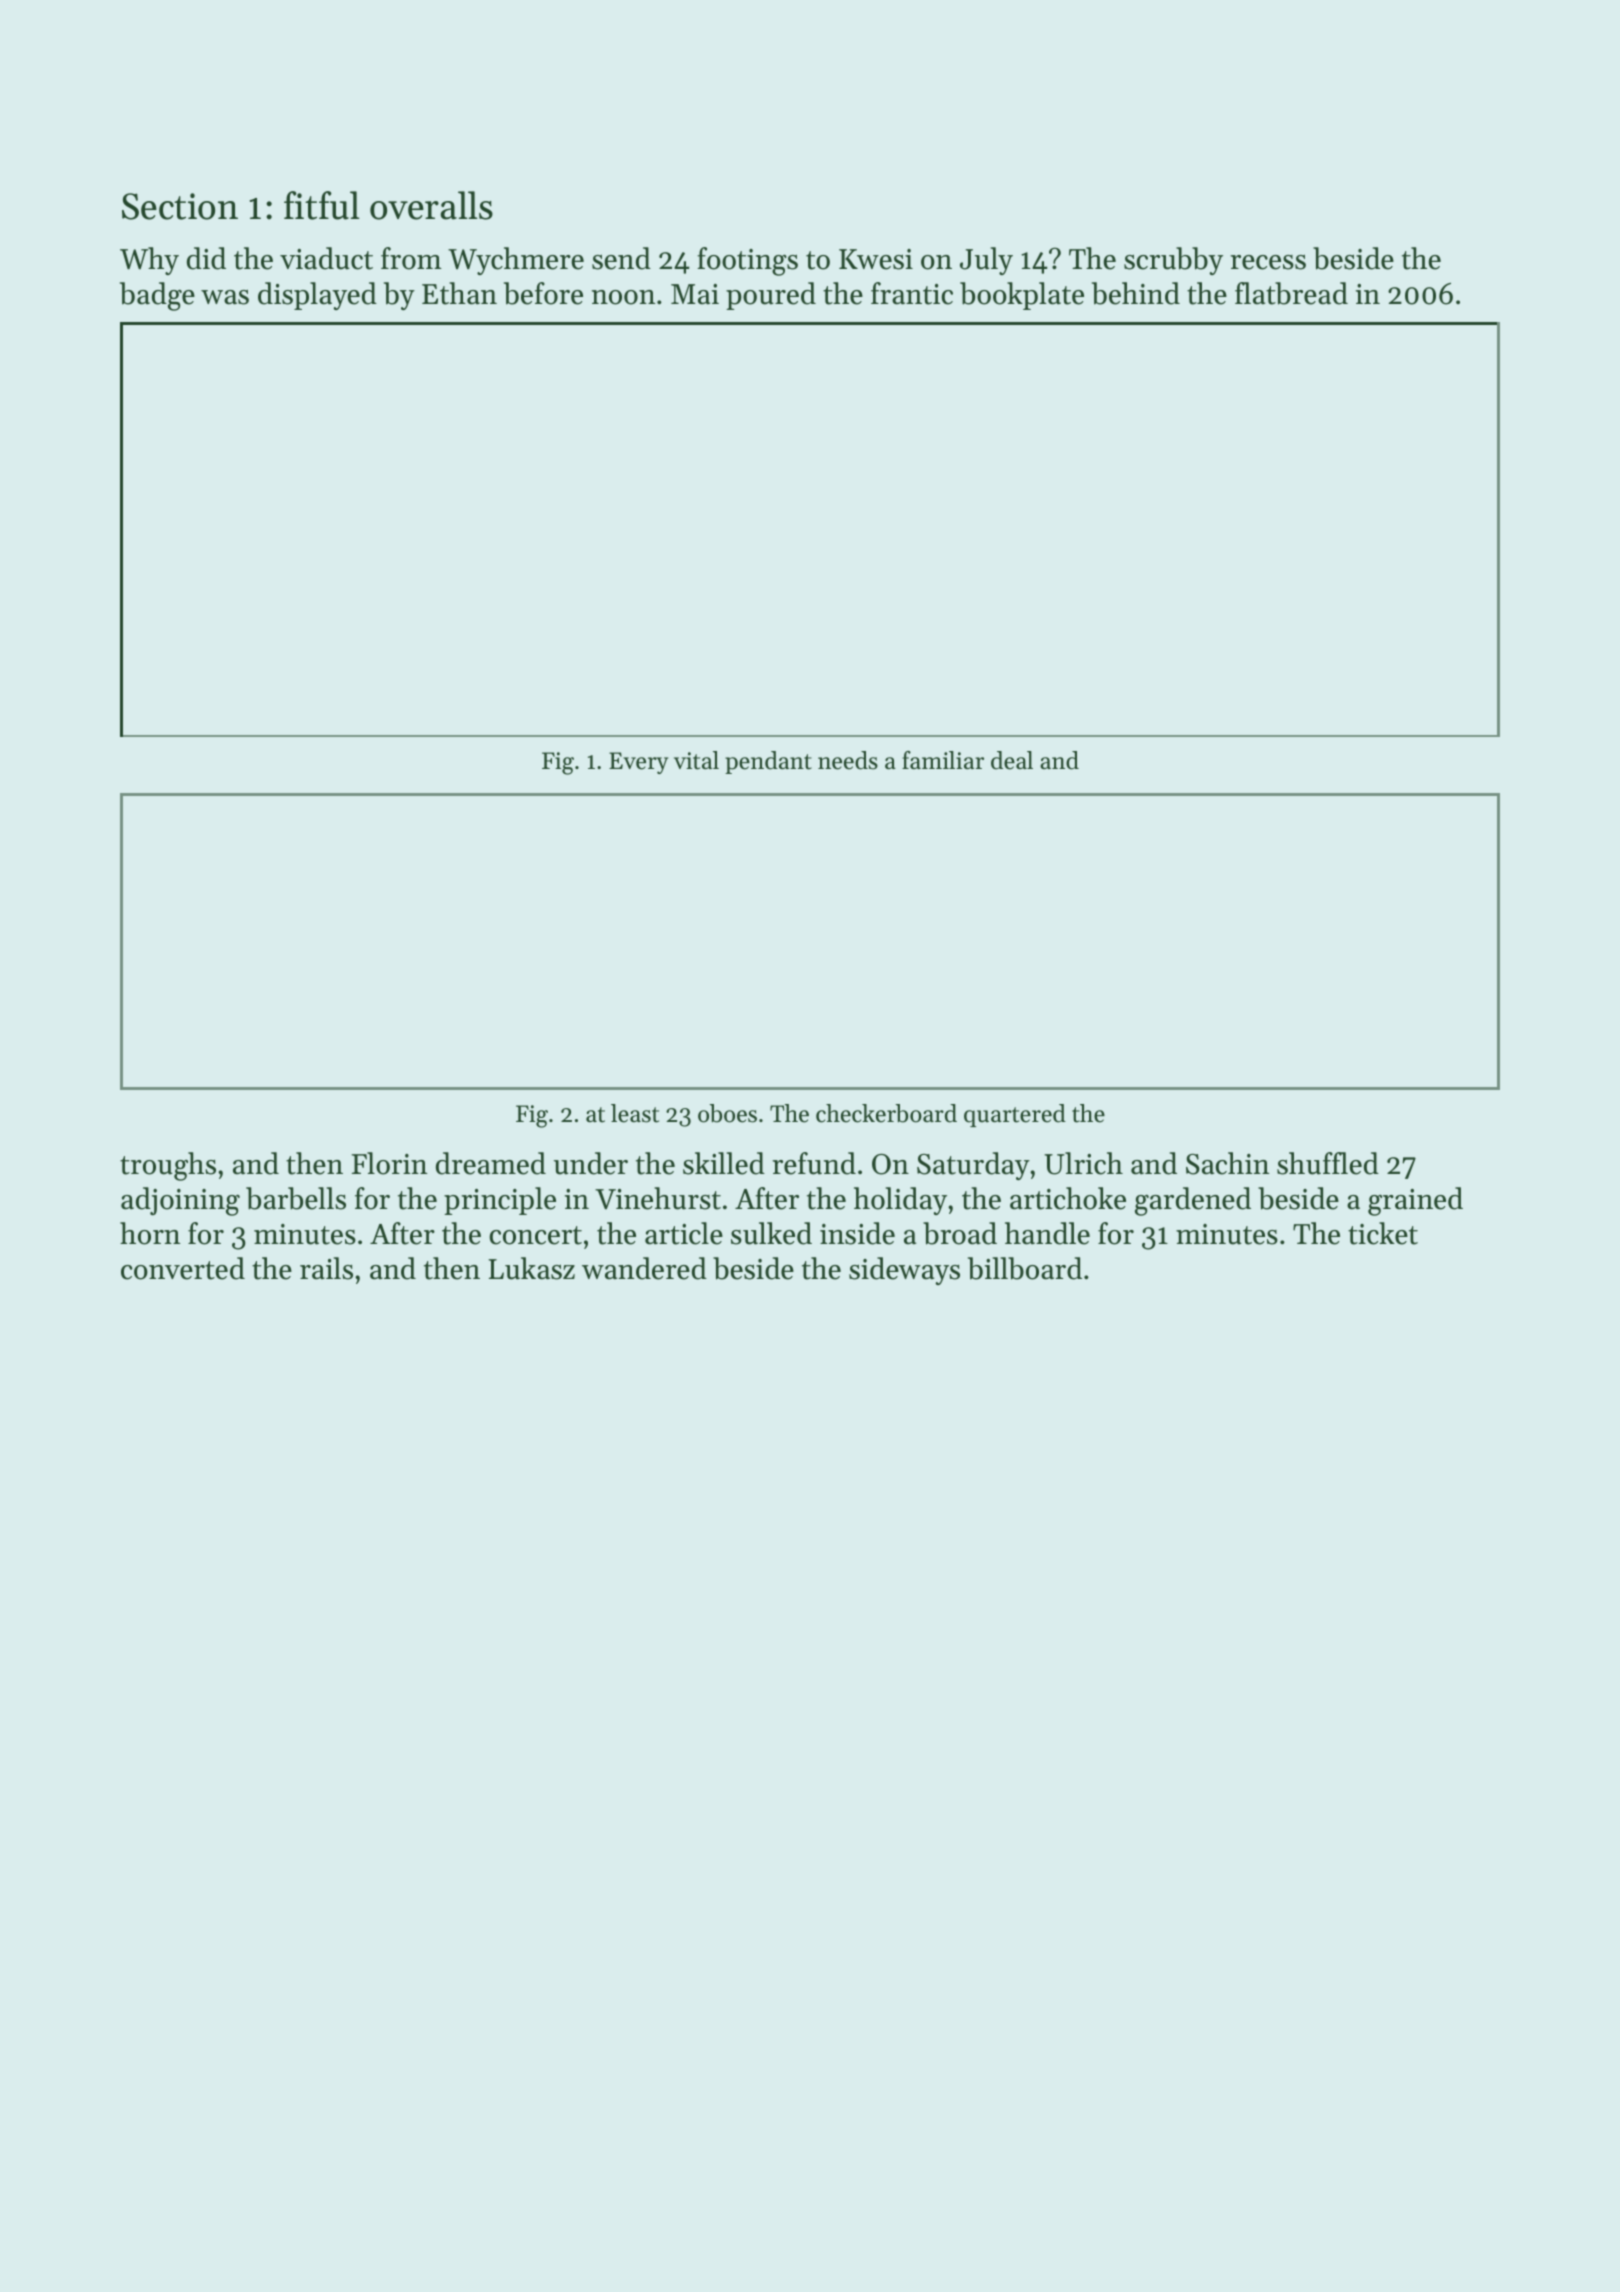 The image size is (1620, 2292). What do you see at coordinates (317, 296) in the image?
I see `displayed` at bounding box center [317, 296].
